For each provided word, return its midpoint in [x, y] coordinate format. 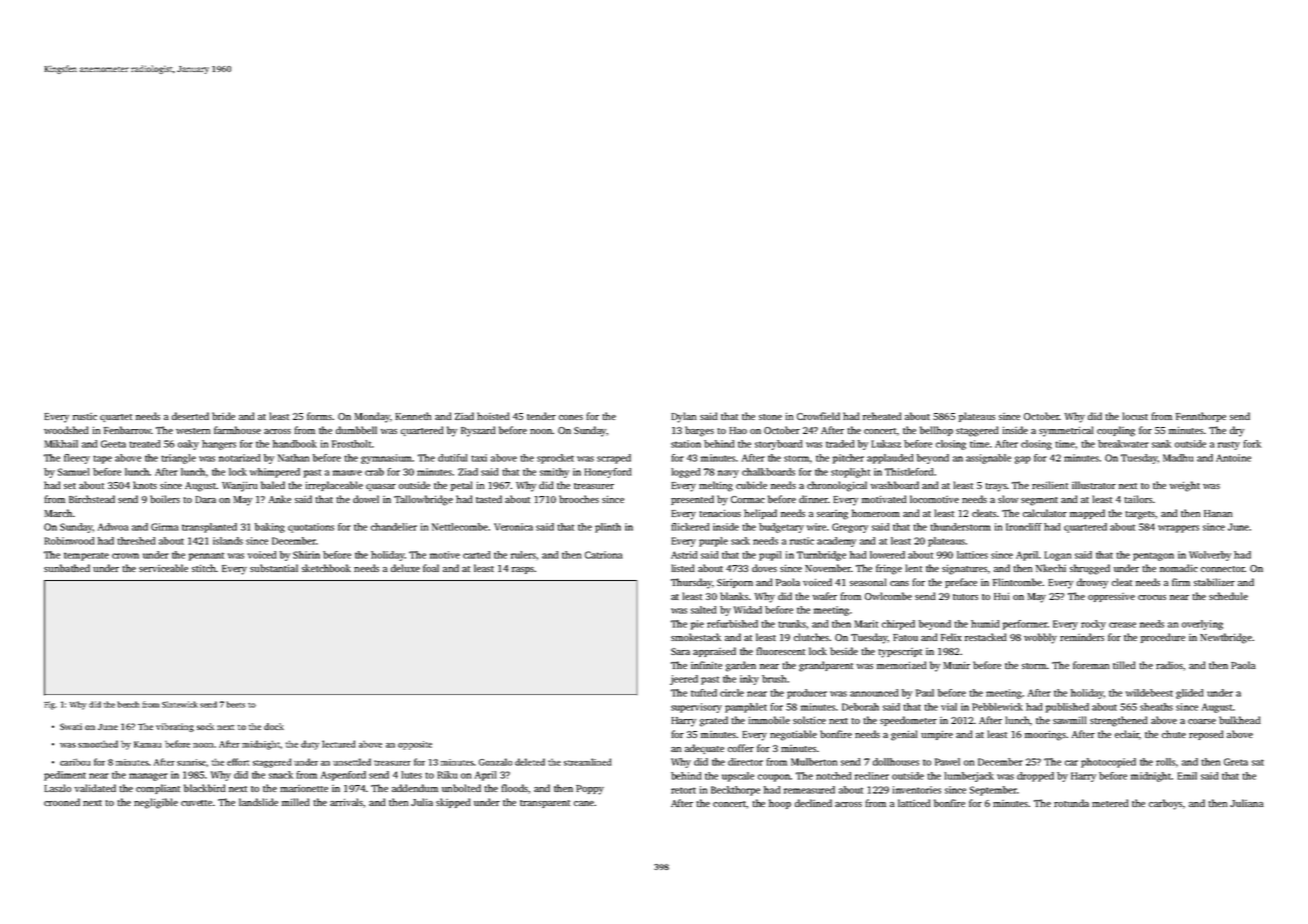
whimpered [275, 473]
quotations [311, 528]
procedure [1163, 638]
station [686, 444]
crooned [62, 802]
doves [764, 568]
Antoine [1233, 458]
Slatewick [180, 704]
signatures [964, 569]
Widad [748, 610]
